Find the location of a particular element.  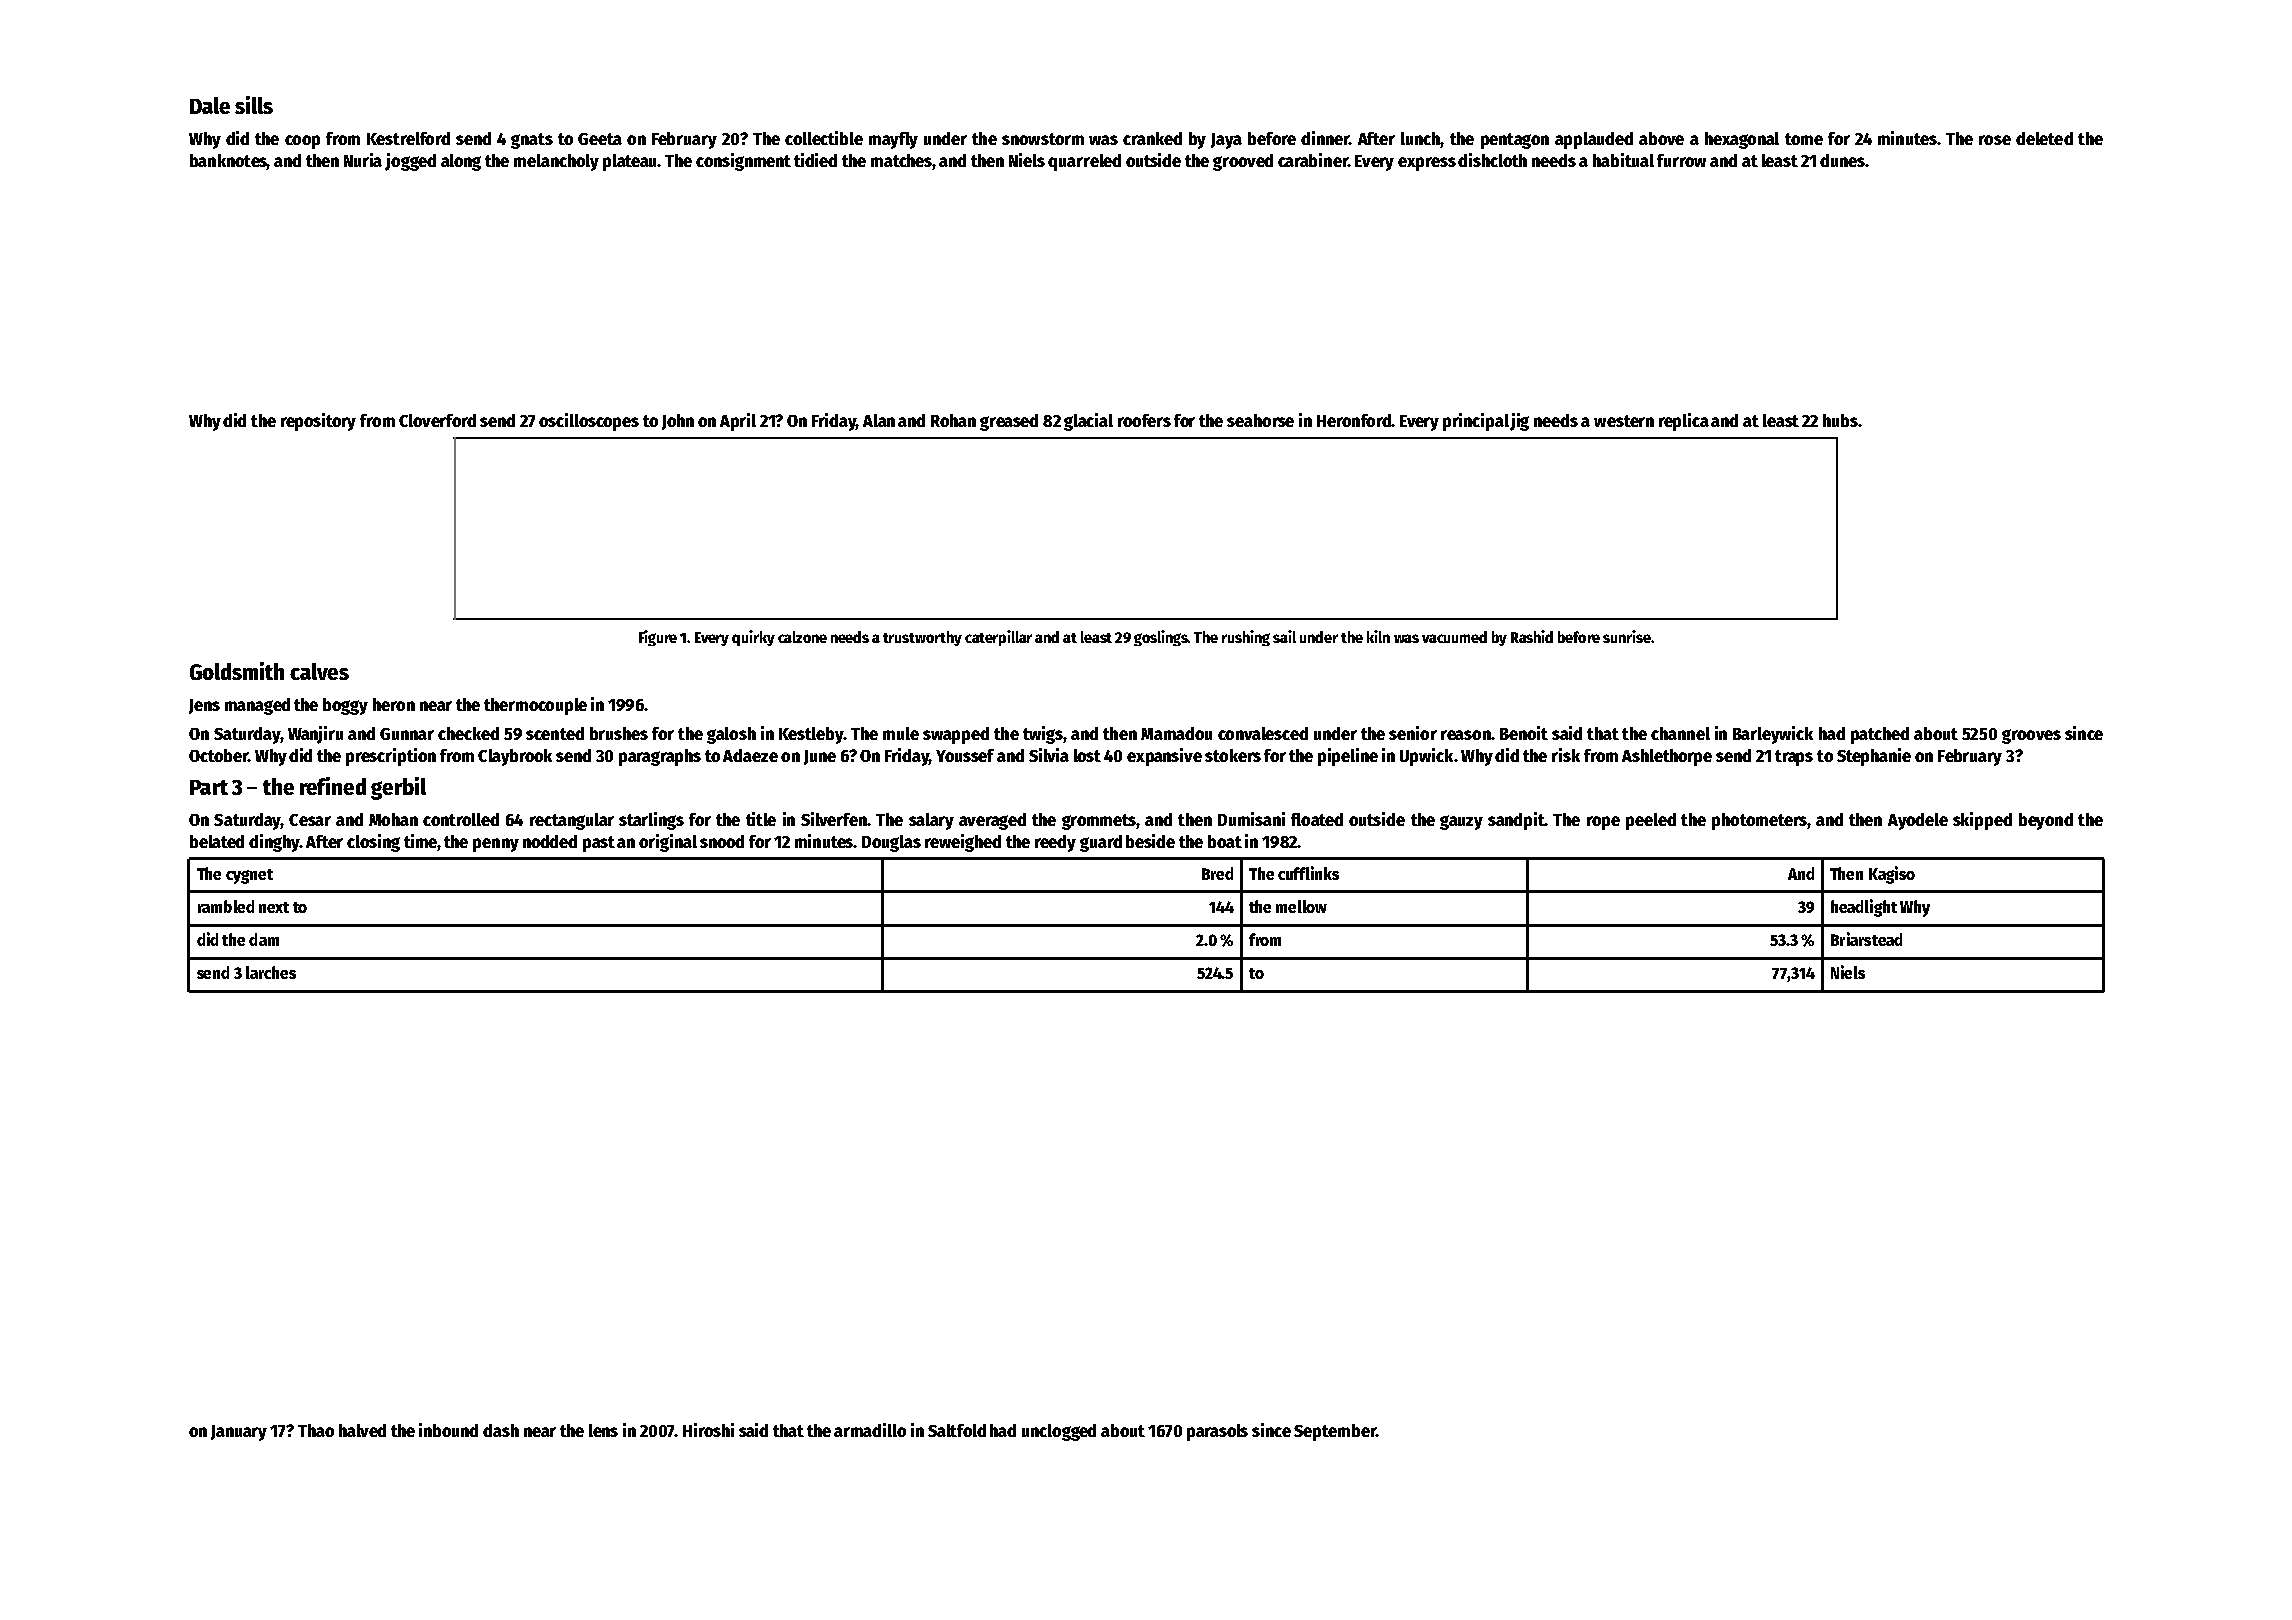

Hiroshi is located at coordinates (708, 1430).
